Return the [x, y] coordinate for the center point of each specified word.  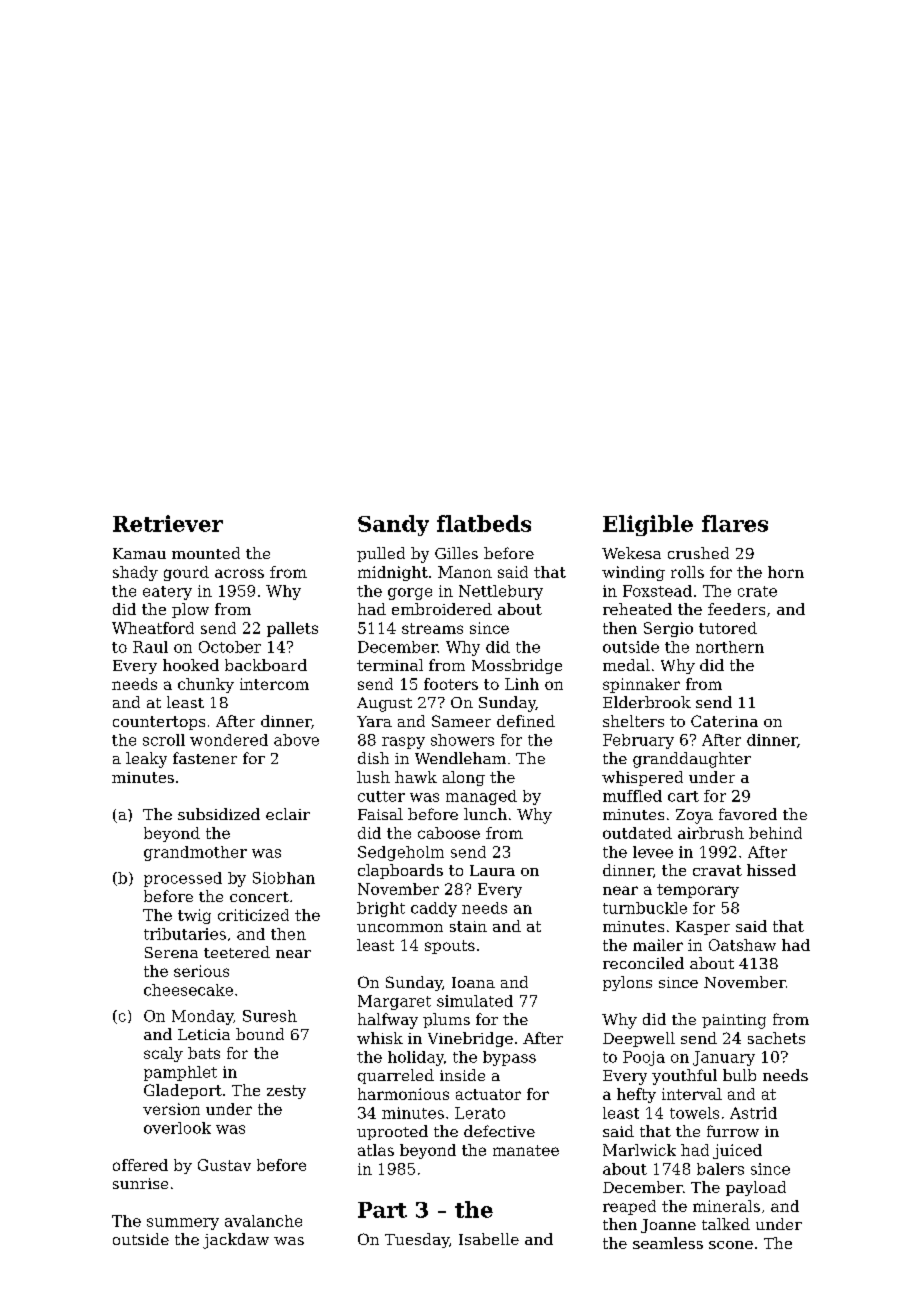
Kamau [139, 553]
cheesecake [188, 990]
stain [468, 926]
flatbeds [484, 523]
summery [183, 1224]
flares [735, 523]
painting [734, 1021]
